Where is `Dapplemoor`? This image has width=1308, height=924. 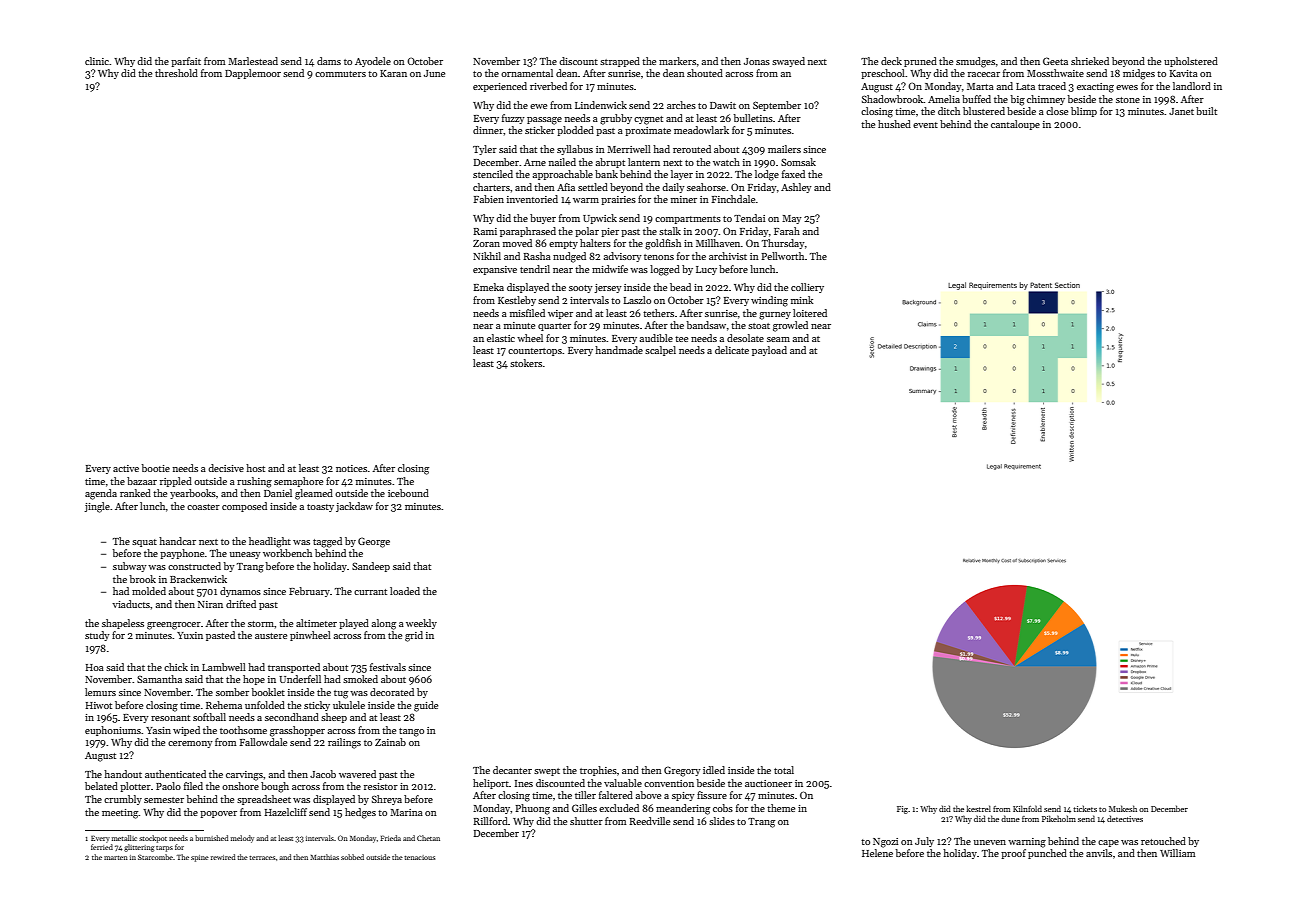 Dapplemoor is located at coordinates (253, 74).
